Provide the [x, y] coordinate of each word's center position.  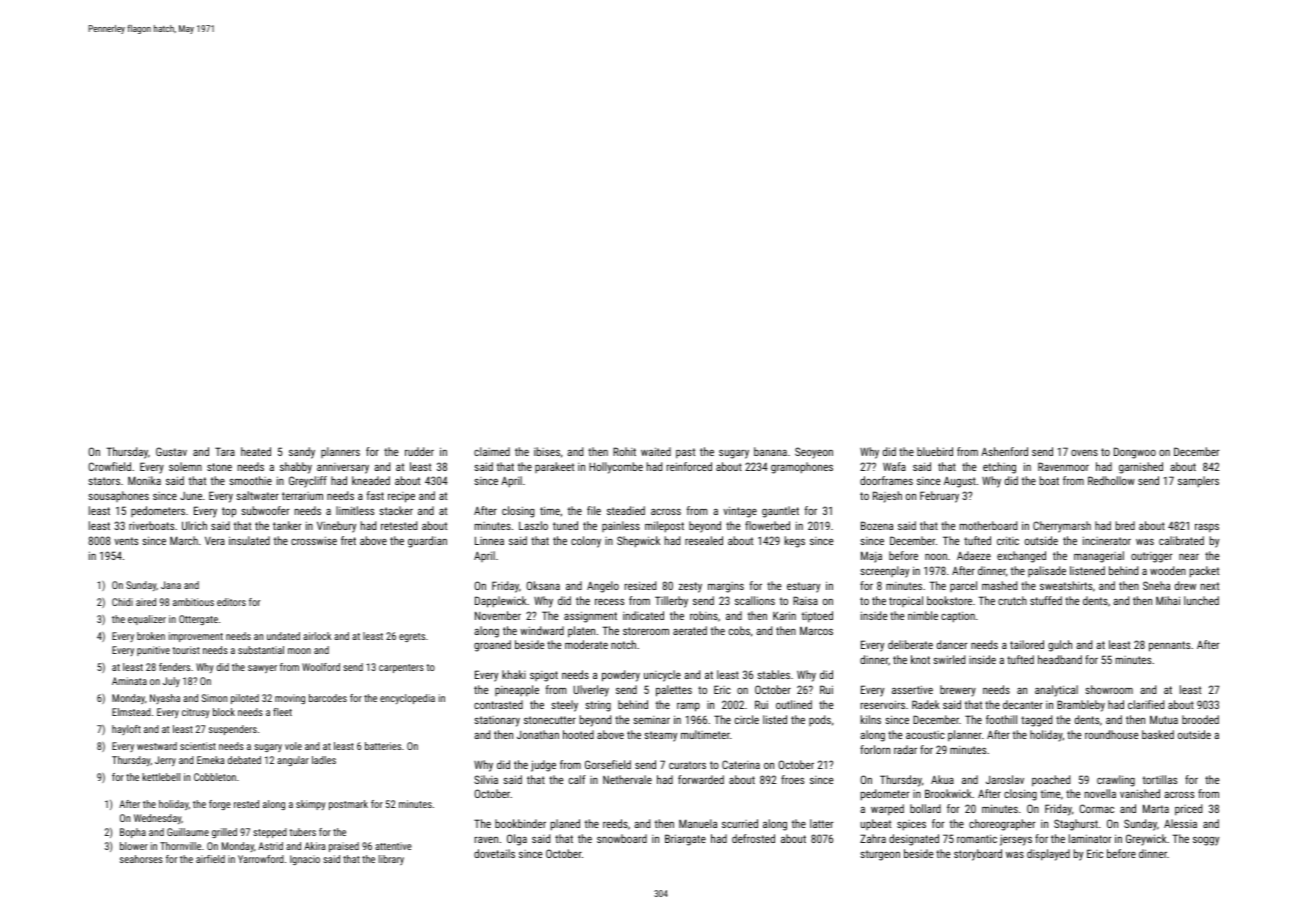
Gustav [171, 451]
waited [656, 451]
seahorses [141, 859]
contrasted [498, 704]
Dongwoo [1135, 453]
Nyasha [165, 699]
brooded [1200, 719]
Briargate [685, 840]
